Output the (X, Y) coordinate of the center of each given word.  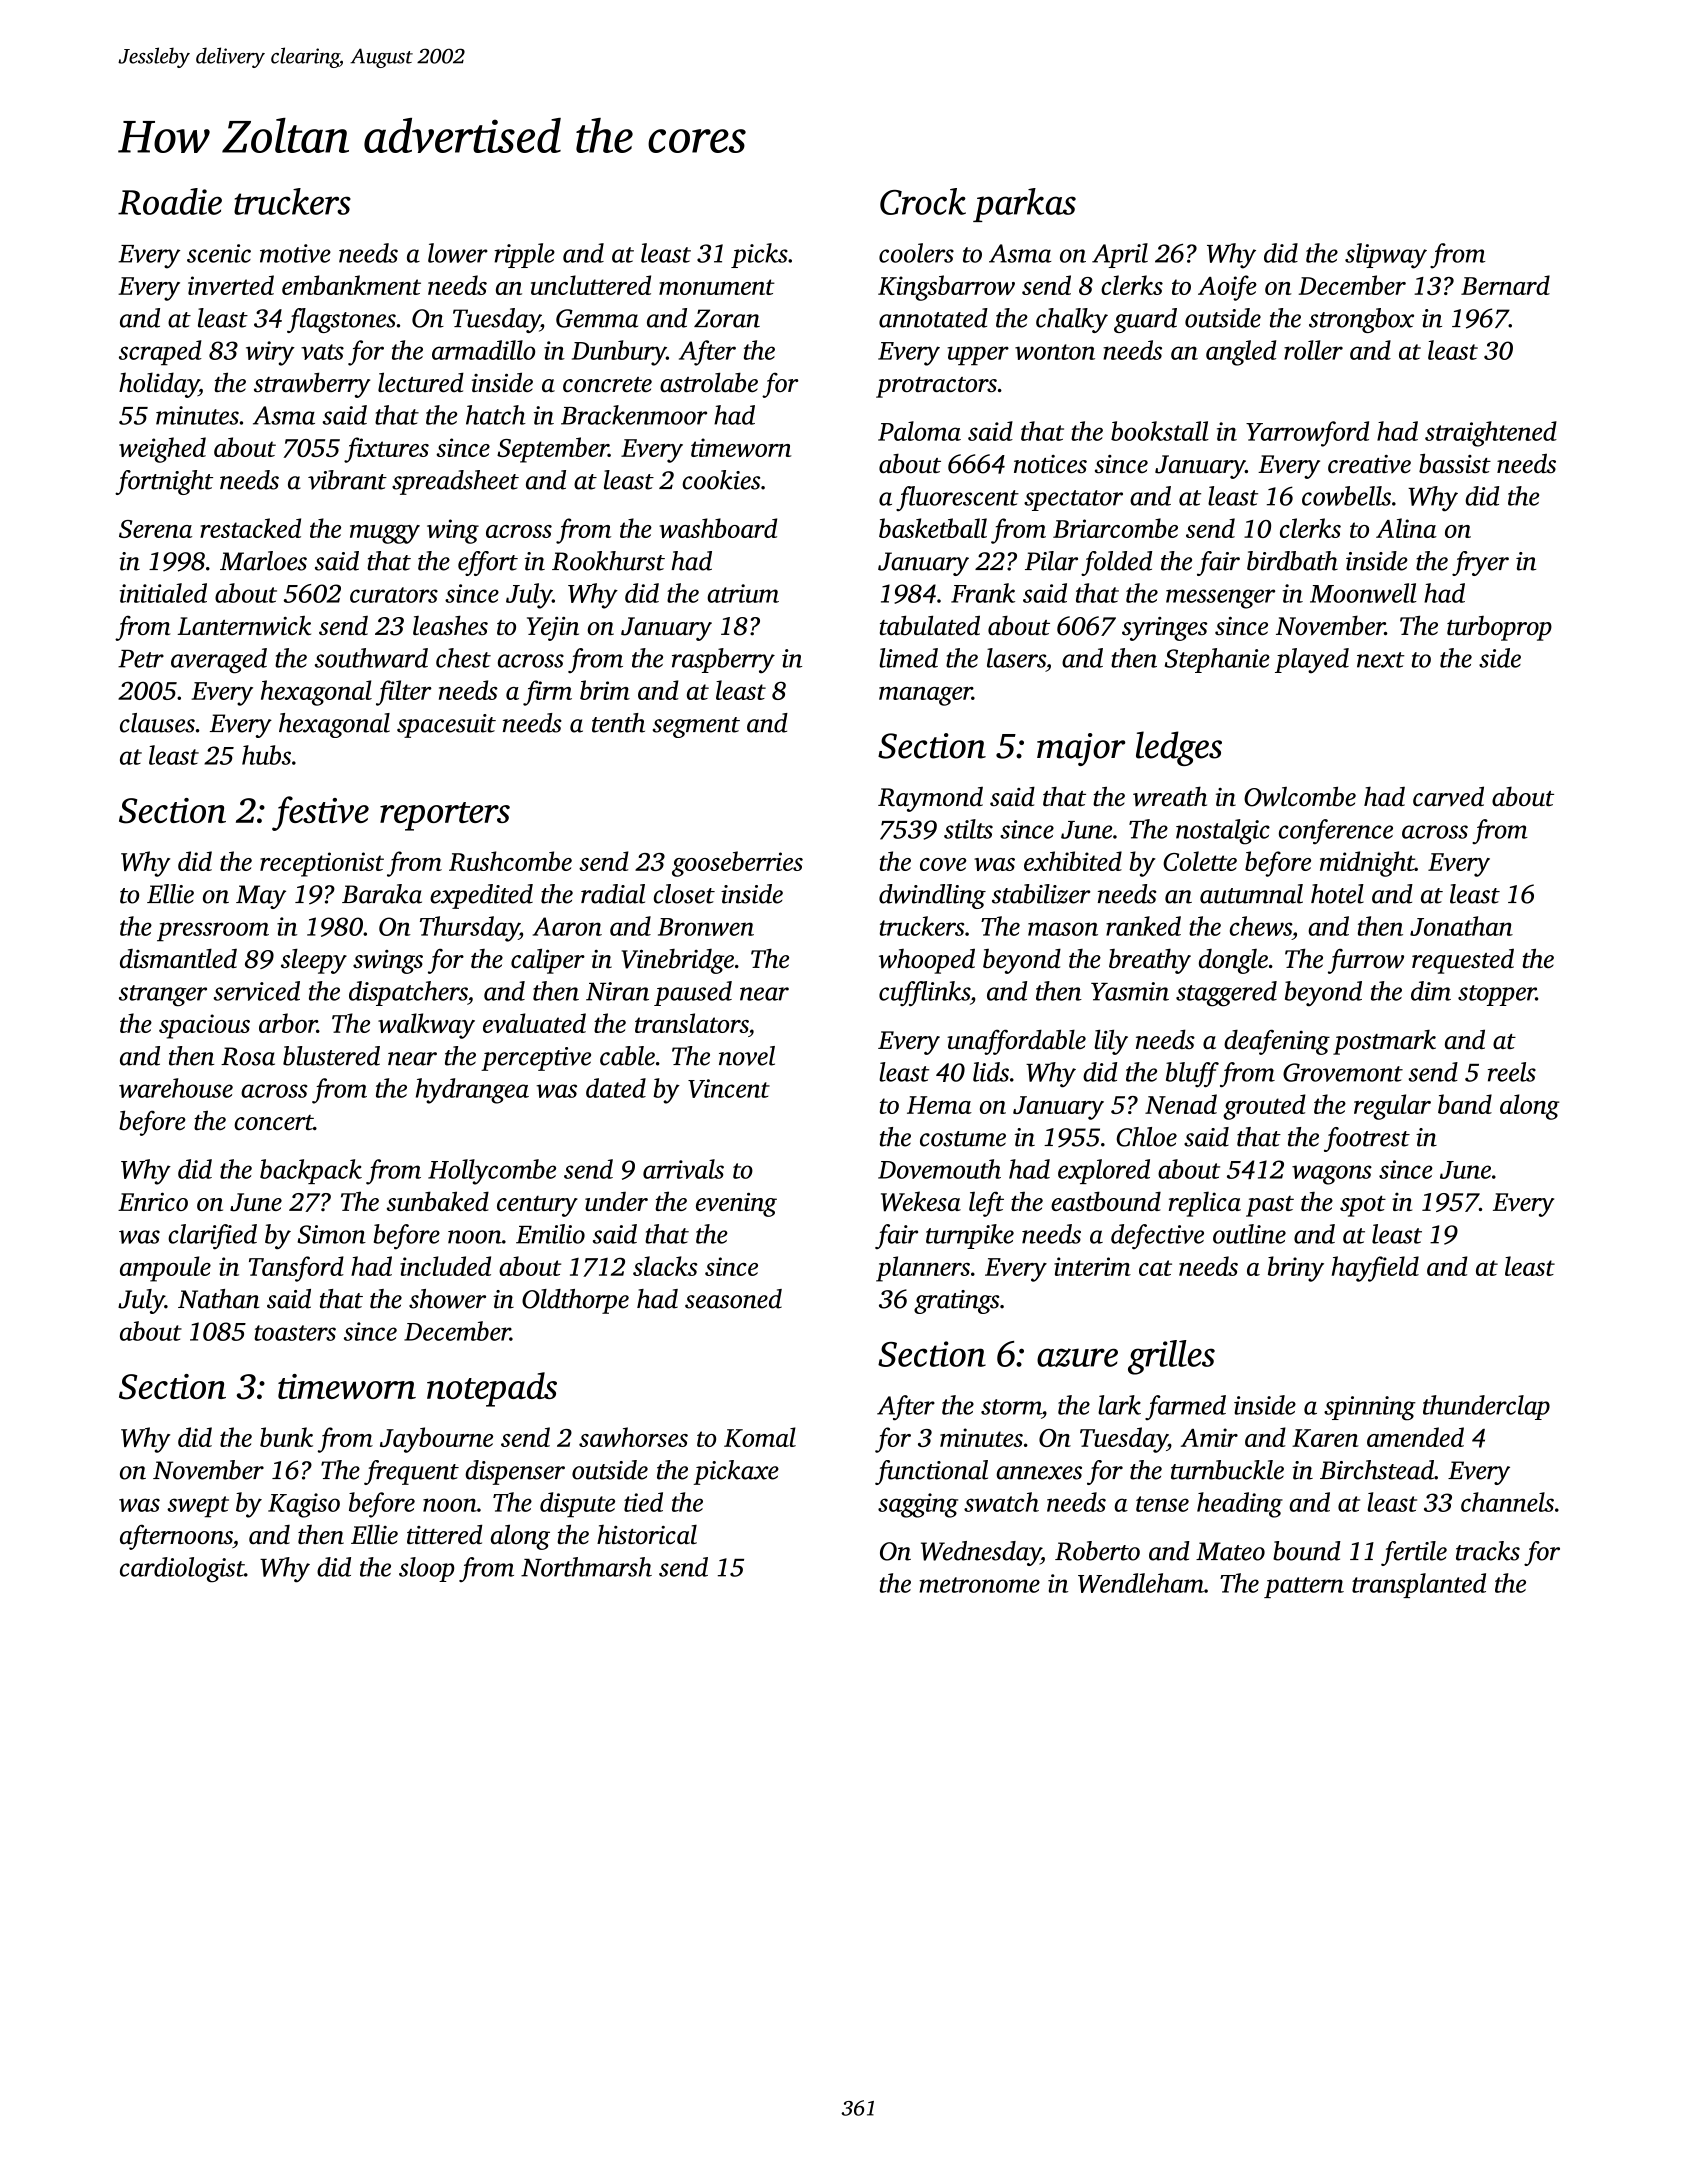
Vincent (729, 1088)
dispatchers (408, 993)
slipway (1386, 256)
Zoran (727, 318)
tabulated (930, 625)
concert (273, 1122)
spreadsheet (455, 482)
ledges (1179, 748)
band (1465, 1104)
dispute (577, 1505)
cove (943, 864)
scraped (160, 353)
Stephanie (1217, 660)
